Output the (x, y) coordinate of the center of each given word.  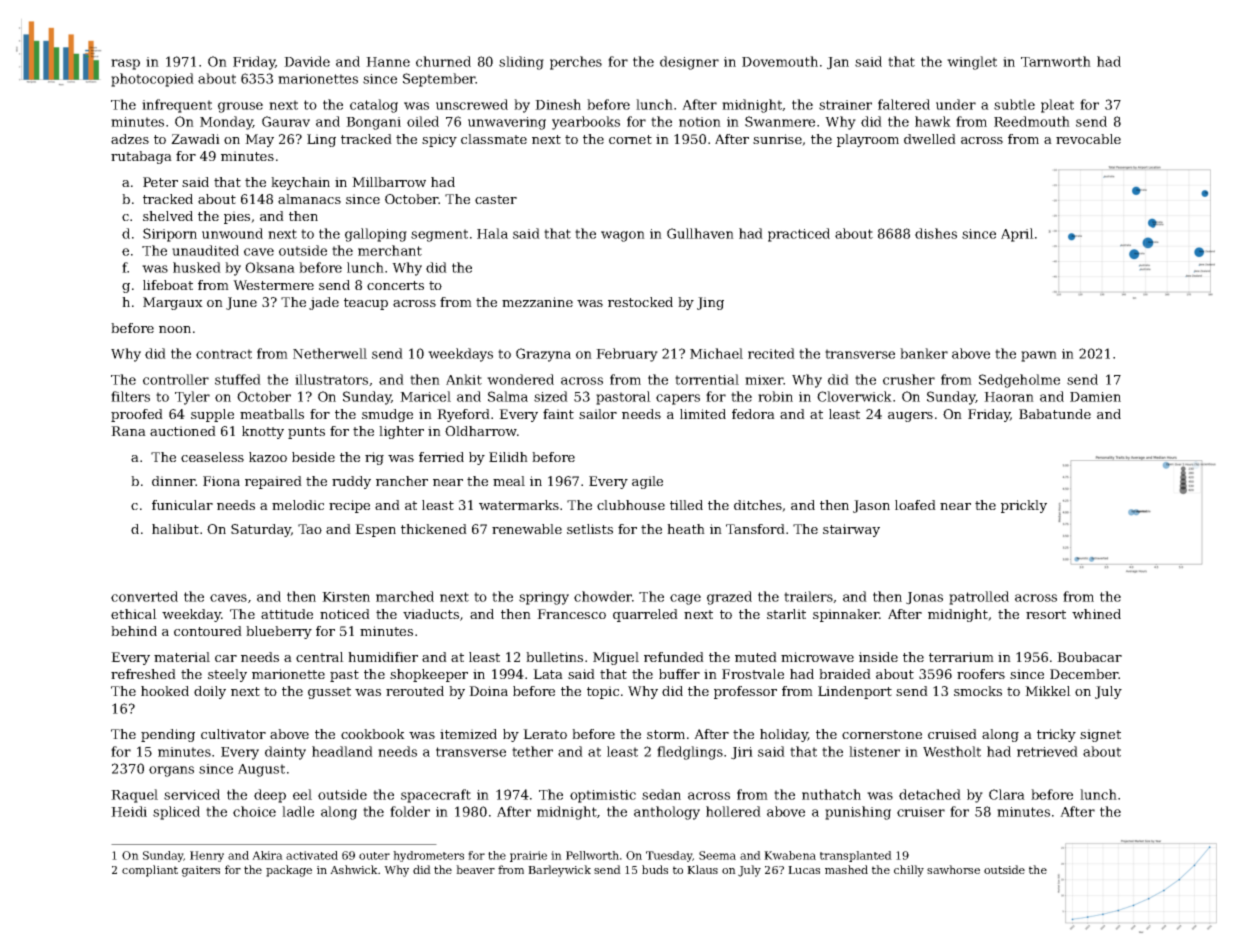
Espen (375, 530)
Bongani (373, 123)
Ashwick (354, 869)
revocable (1088, 139)
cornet (630, 139)
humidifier (383, 657)
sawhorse (953, 869)
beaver (475, 869)
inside (878, 657)
